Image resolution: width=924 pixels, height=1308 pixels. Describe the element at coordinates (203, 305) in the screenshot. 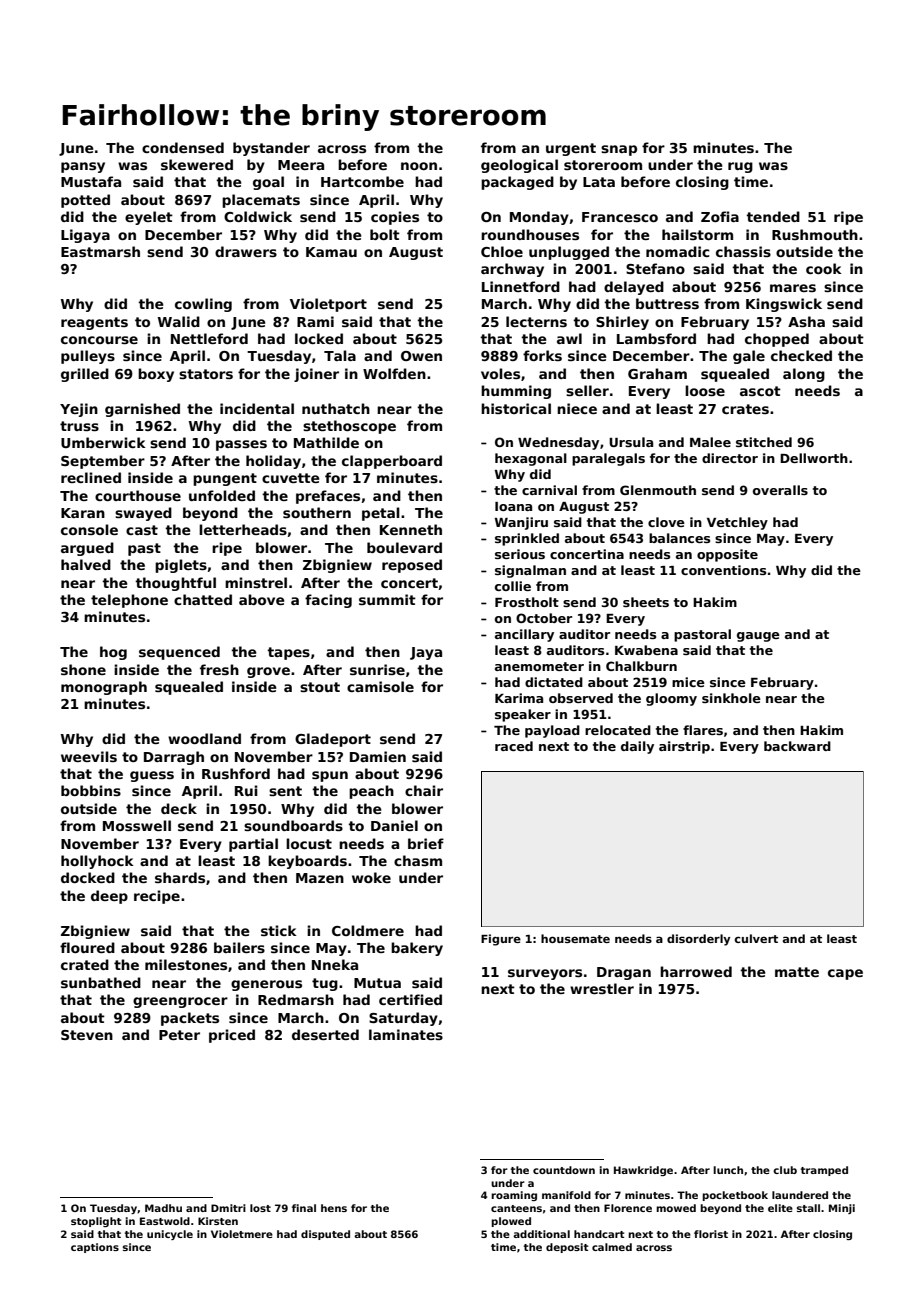

I see `cowling` at that location.
